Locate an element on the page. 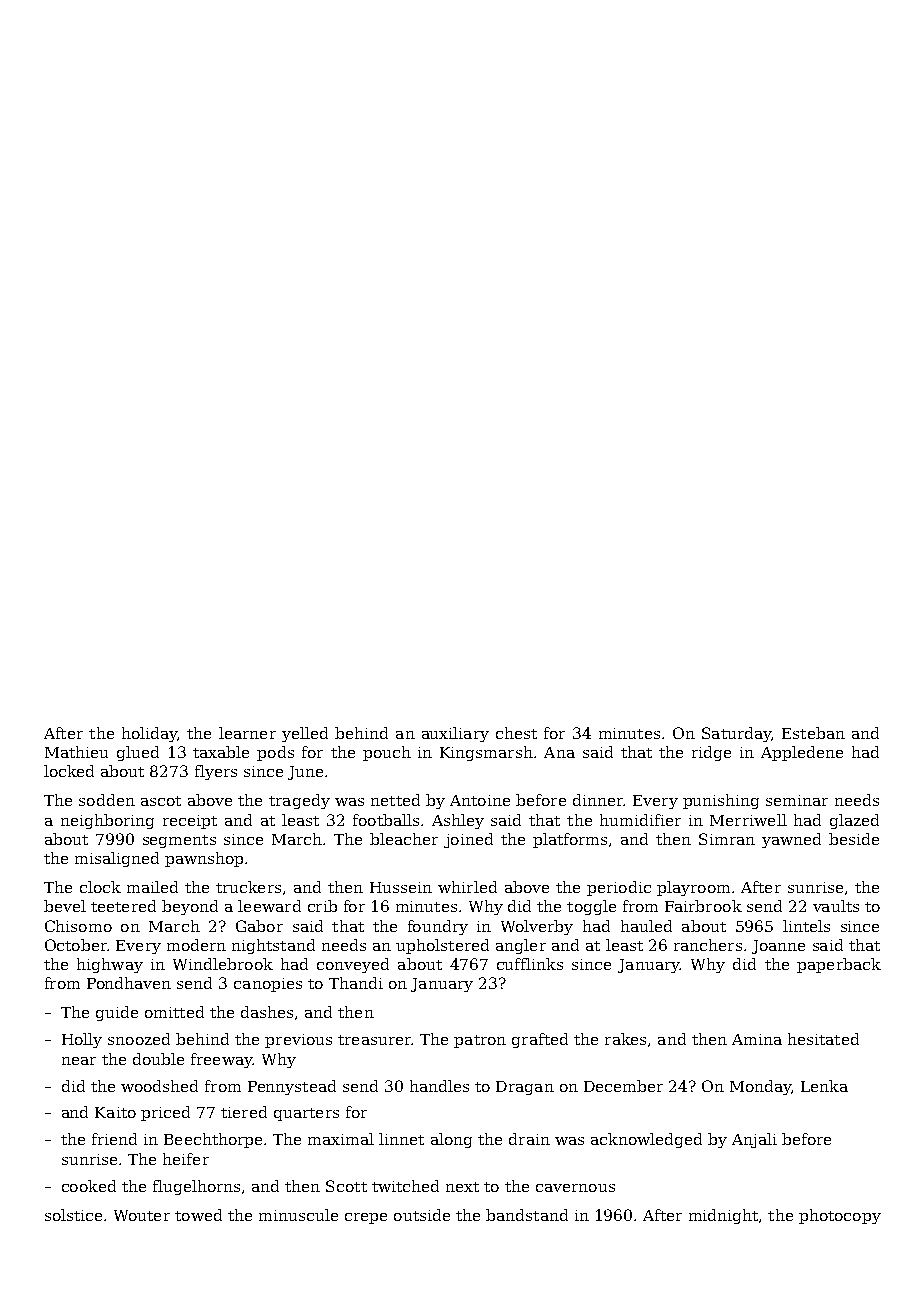 This image has width=924, height=1308. midnight is located at coordinates (723, 1216).
